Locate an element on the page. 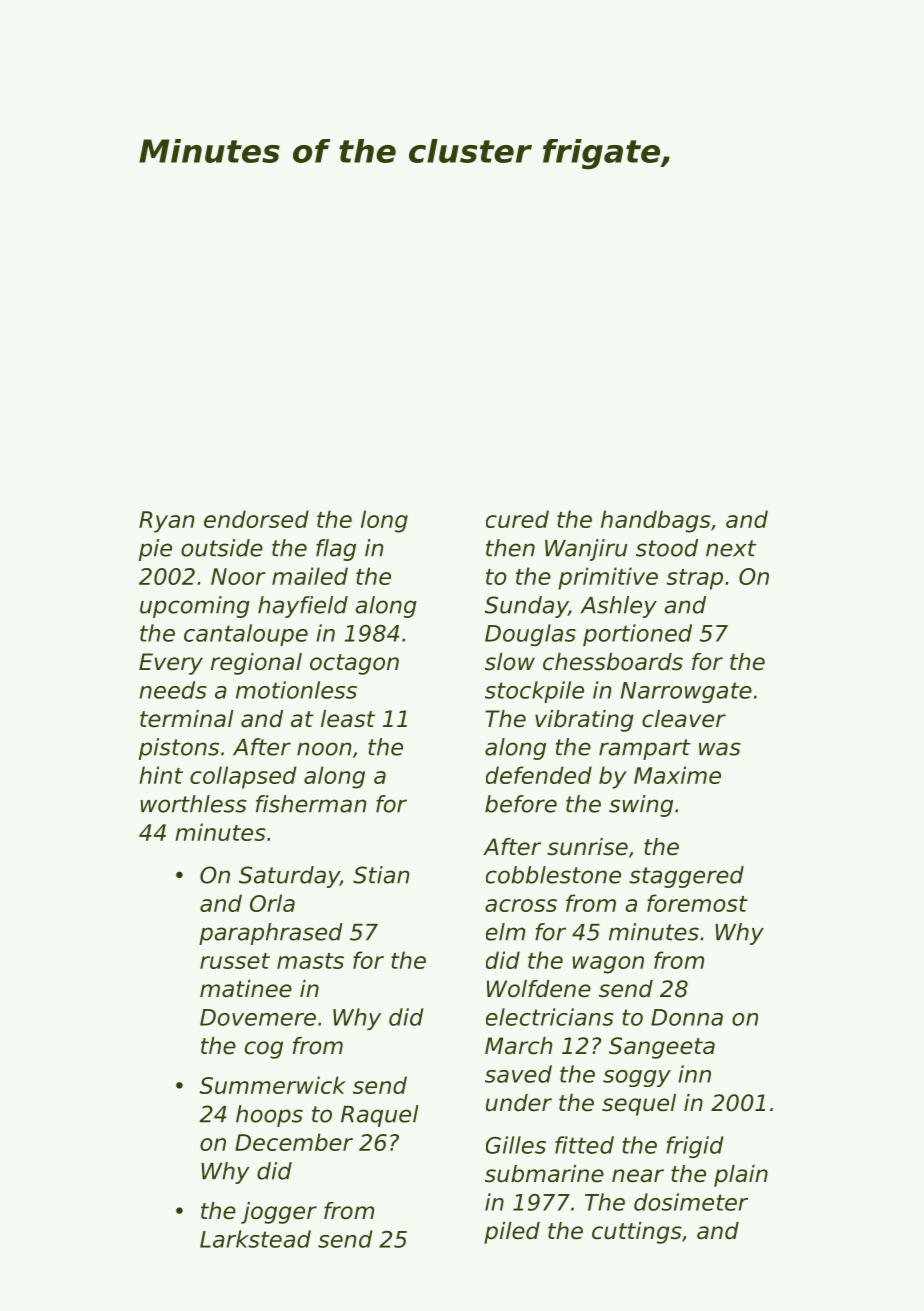 This image has height=1311, width=924. cured is located at coordinates (517, 519).
